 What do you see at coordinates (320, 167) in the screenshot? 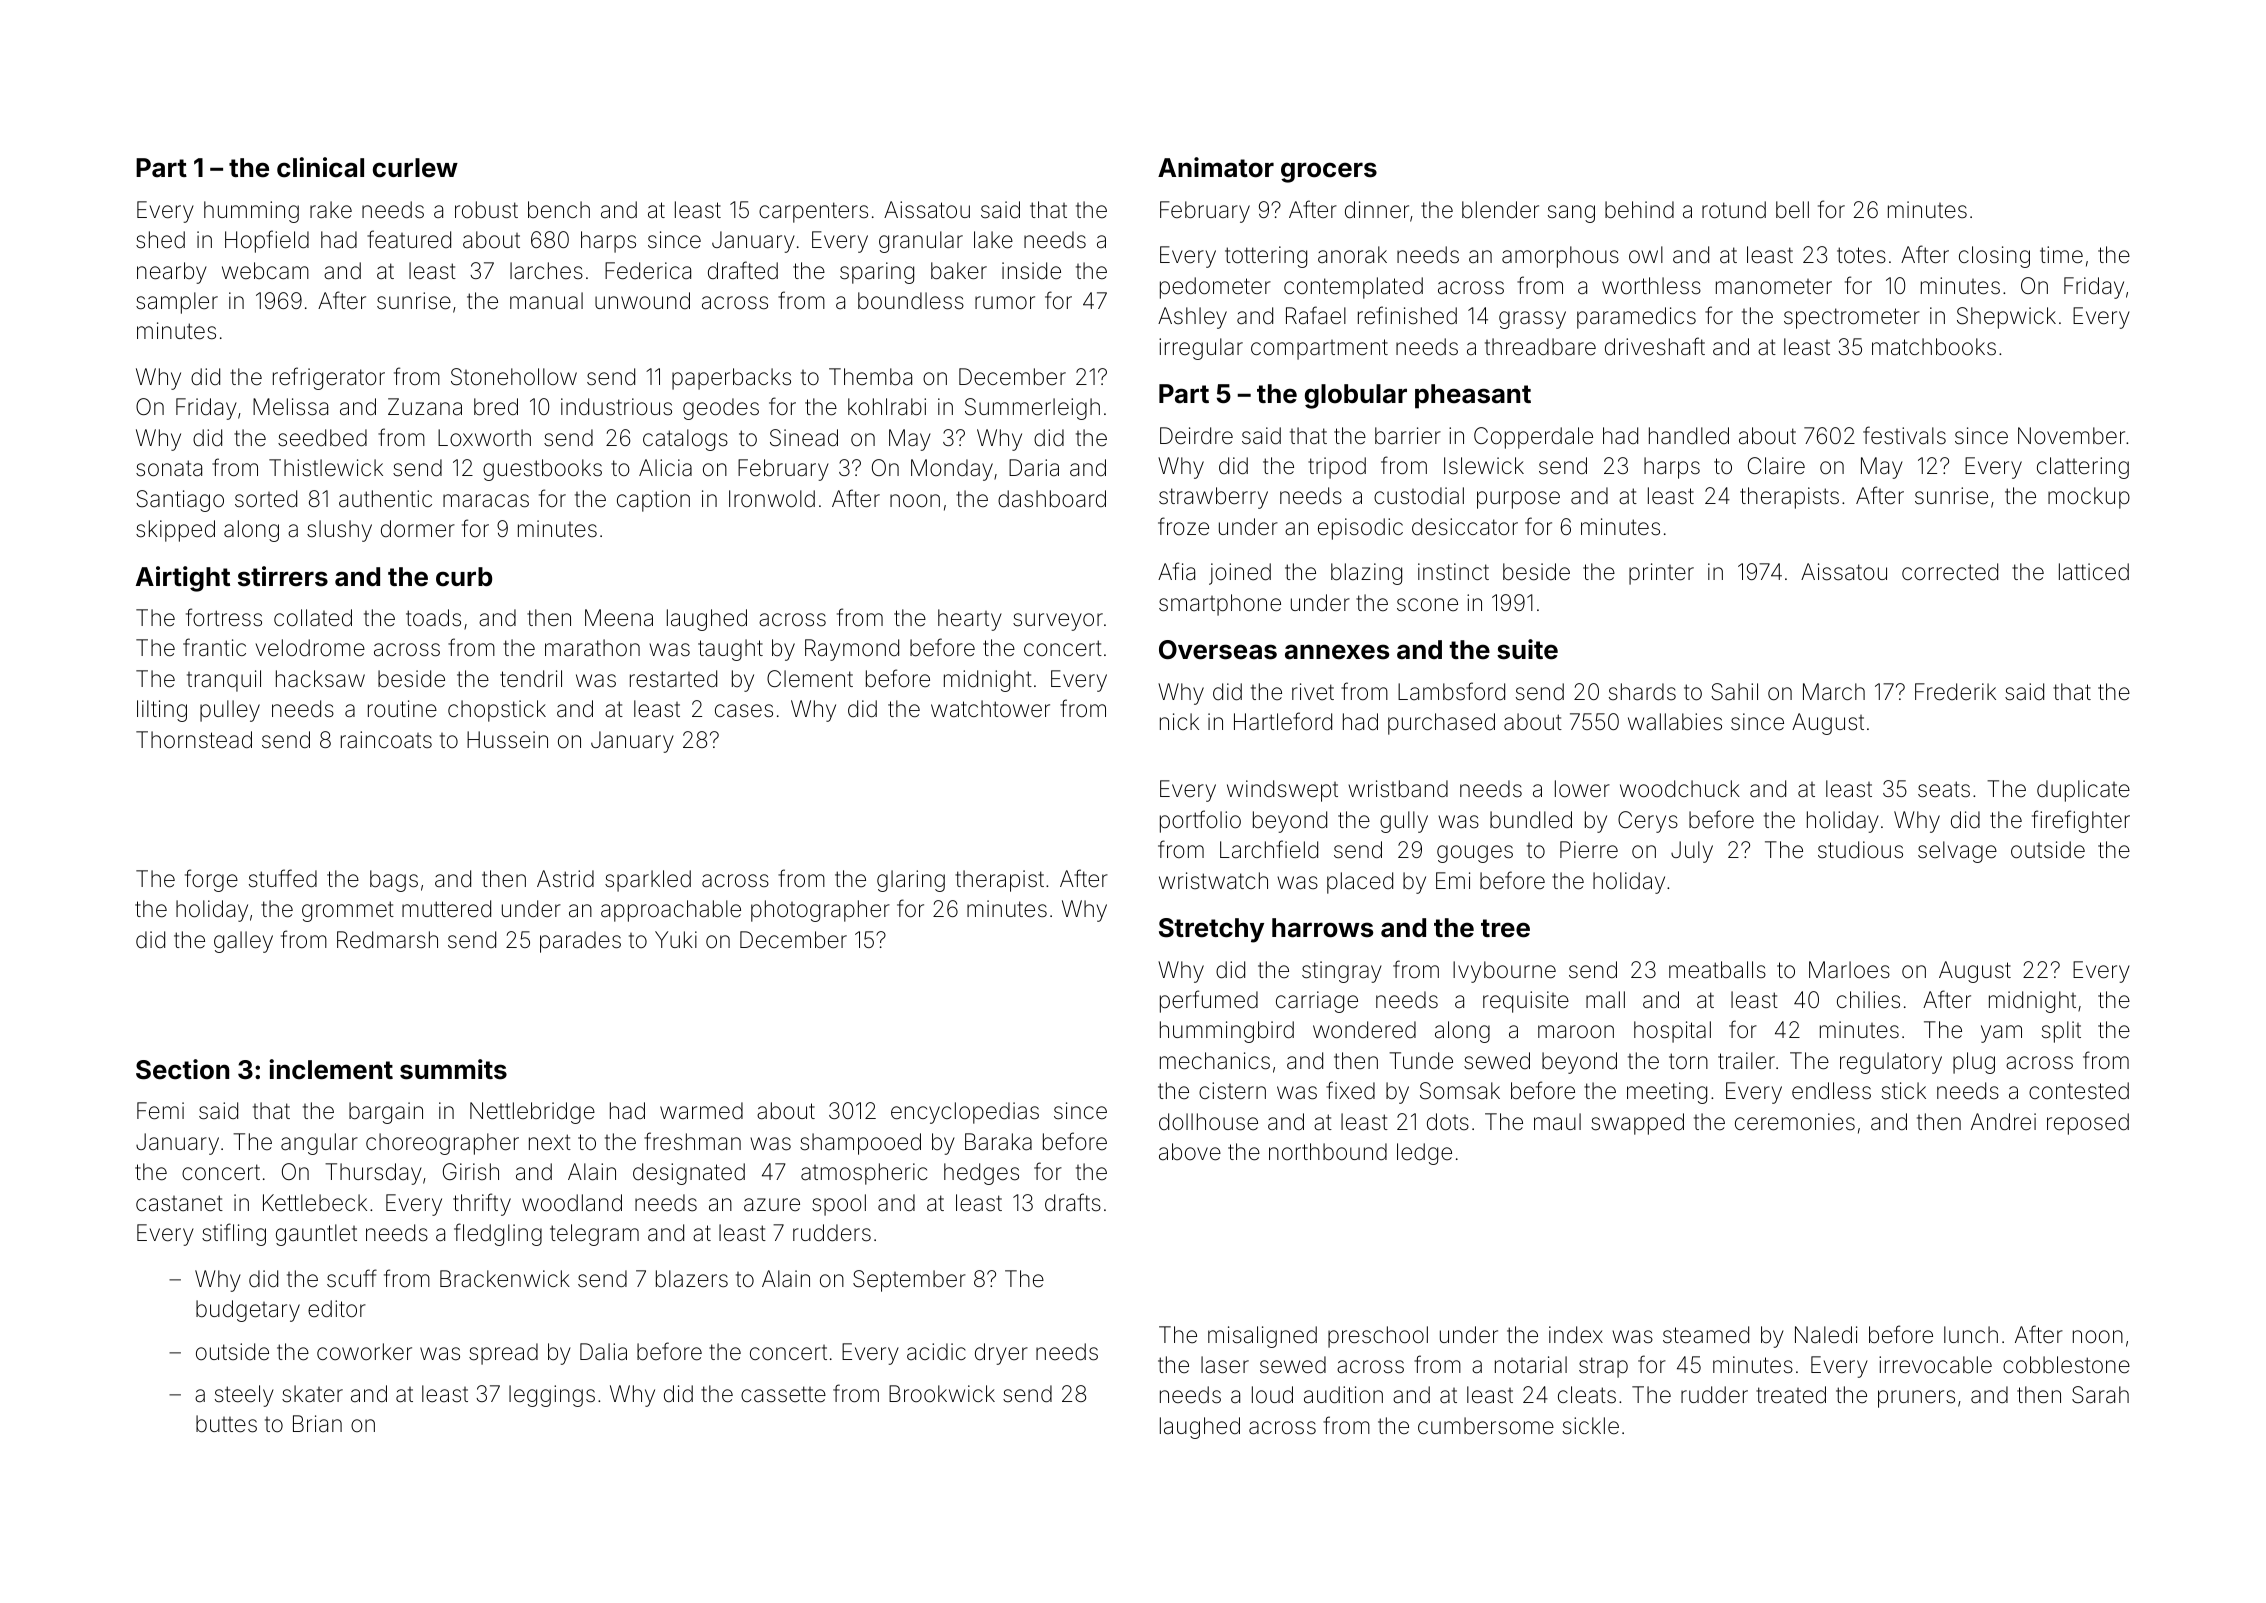
I see `clinical` at bounding box center [320, 167].
